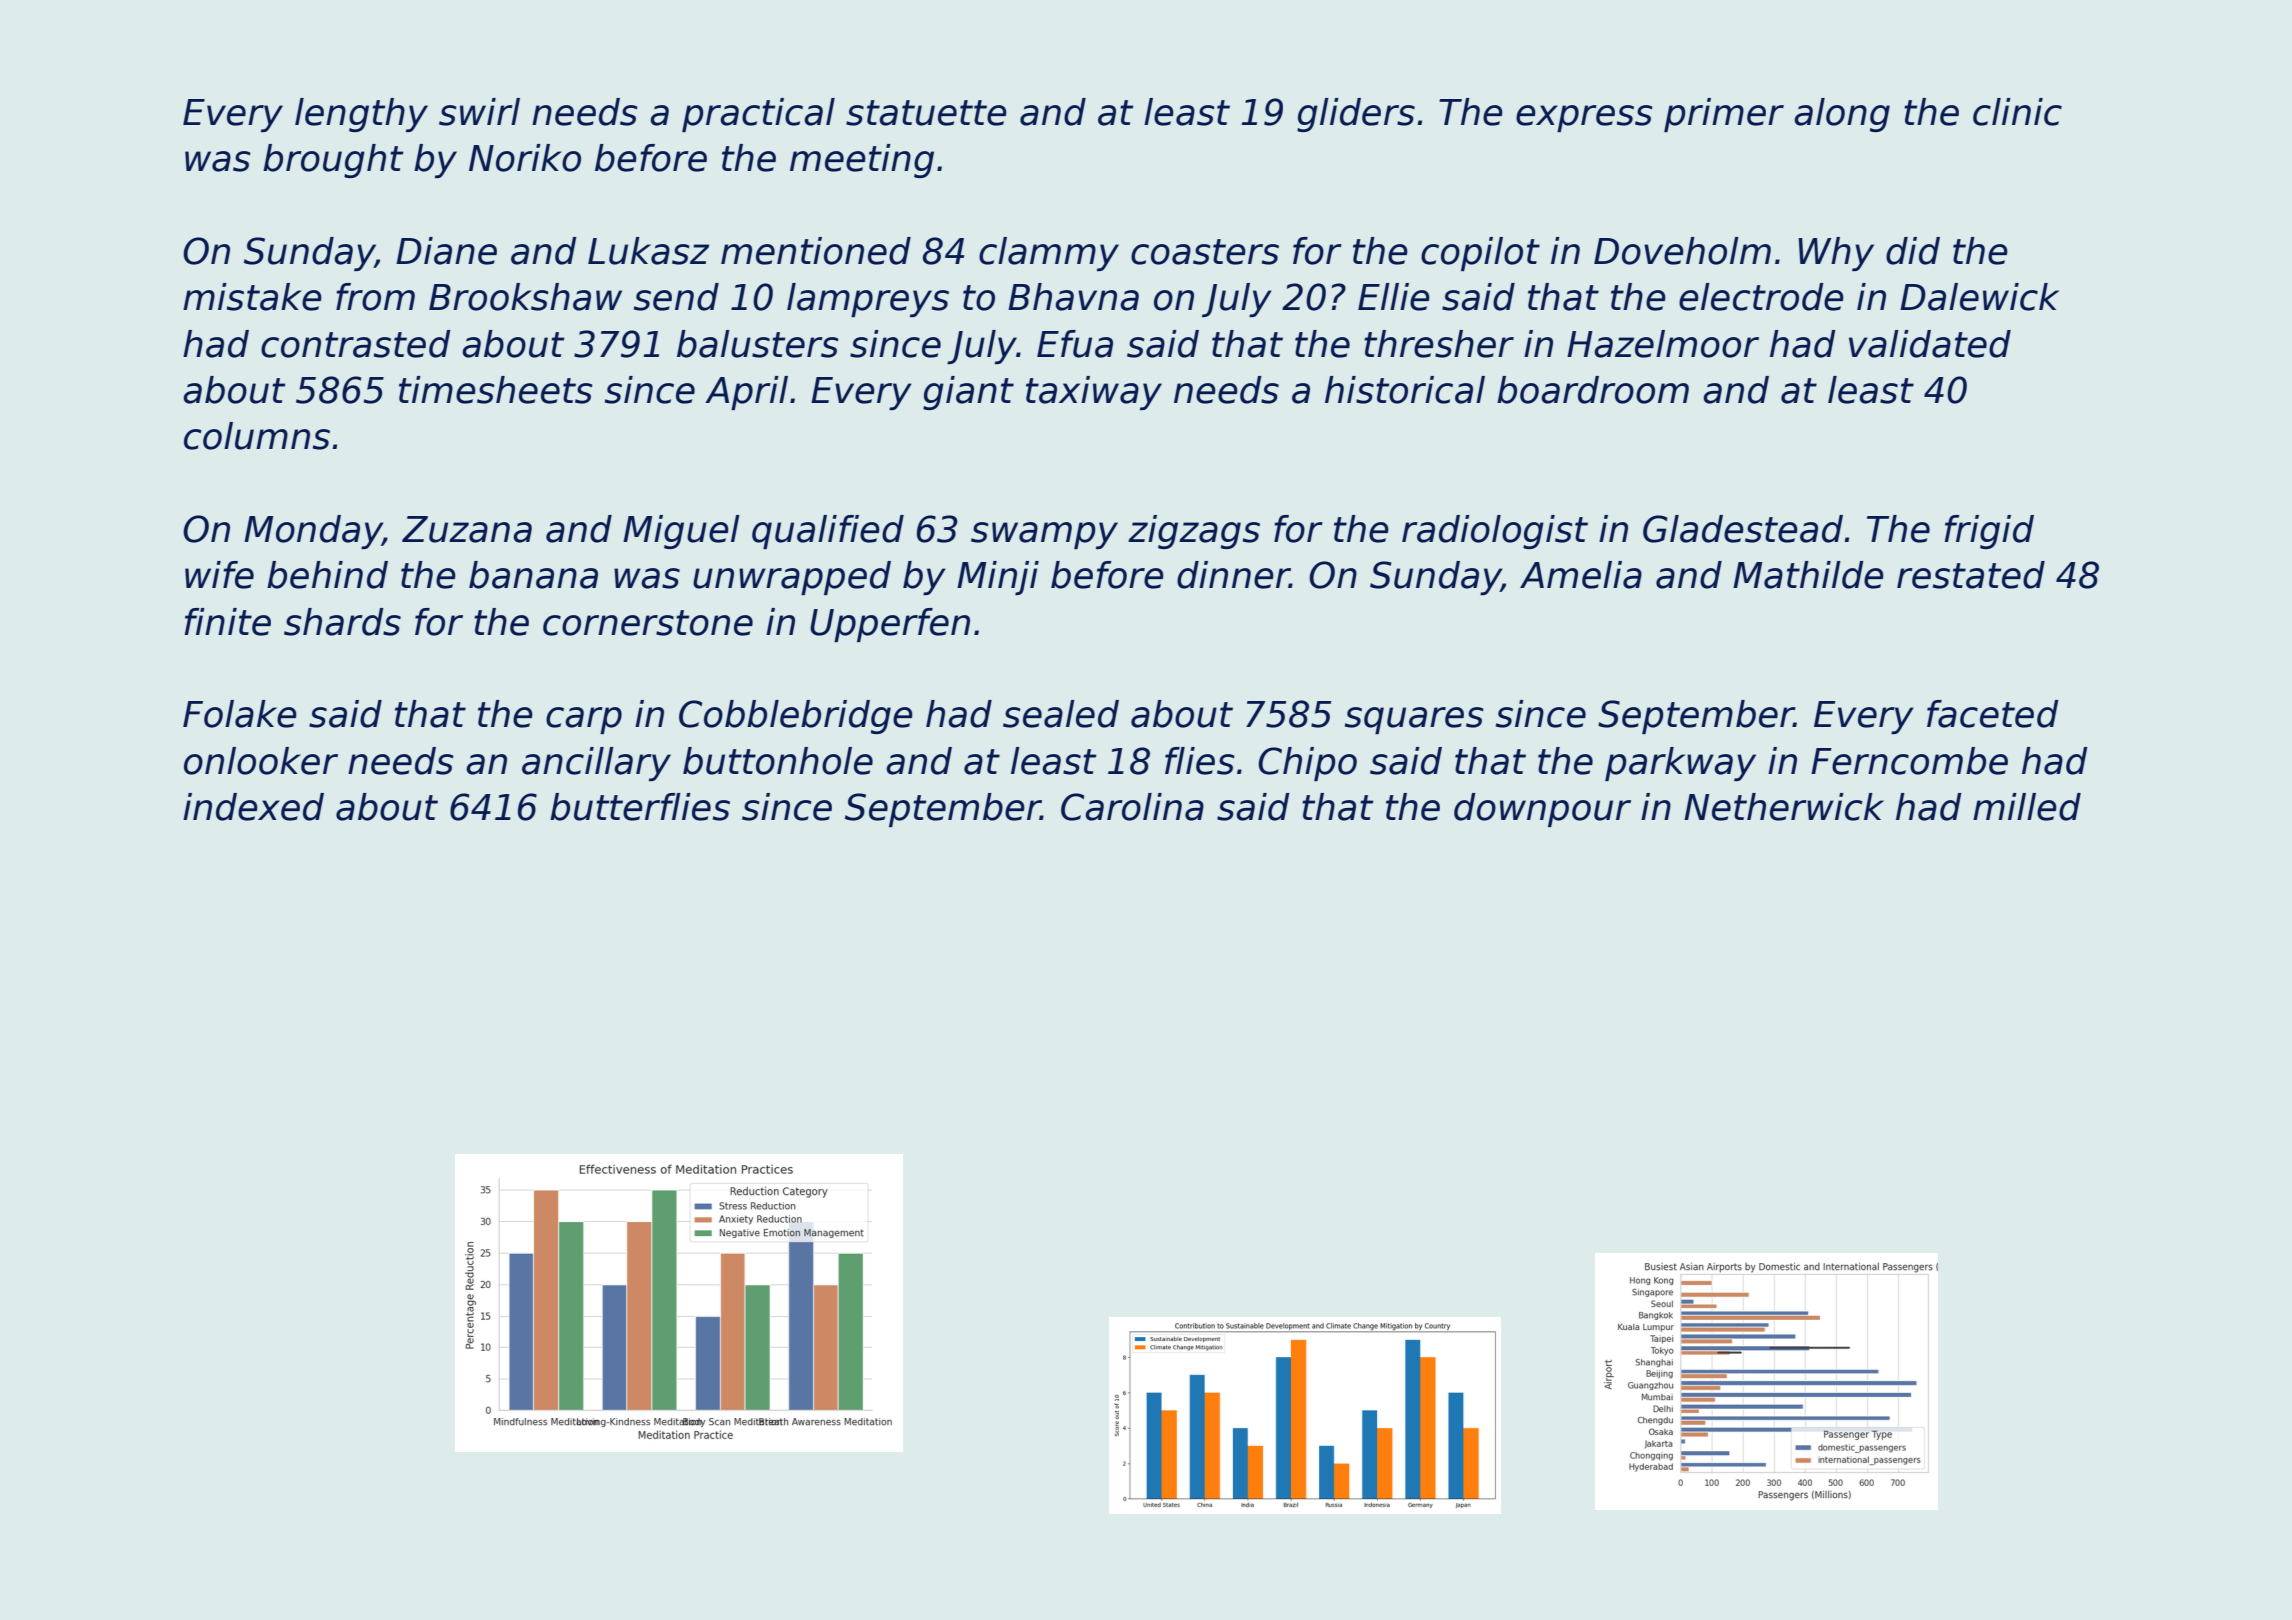 The height and width of the screenshot is (1620, 2292). What do you see at coordinates (1307, 764) in the screenshot?
I see `Chipo` at bounding box center [1307, 764].
